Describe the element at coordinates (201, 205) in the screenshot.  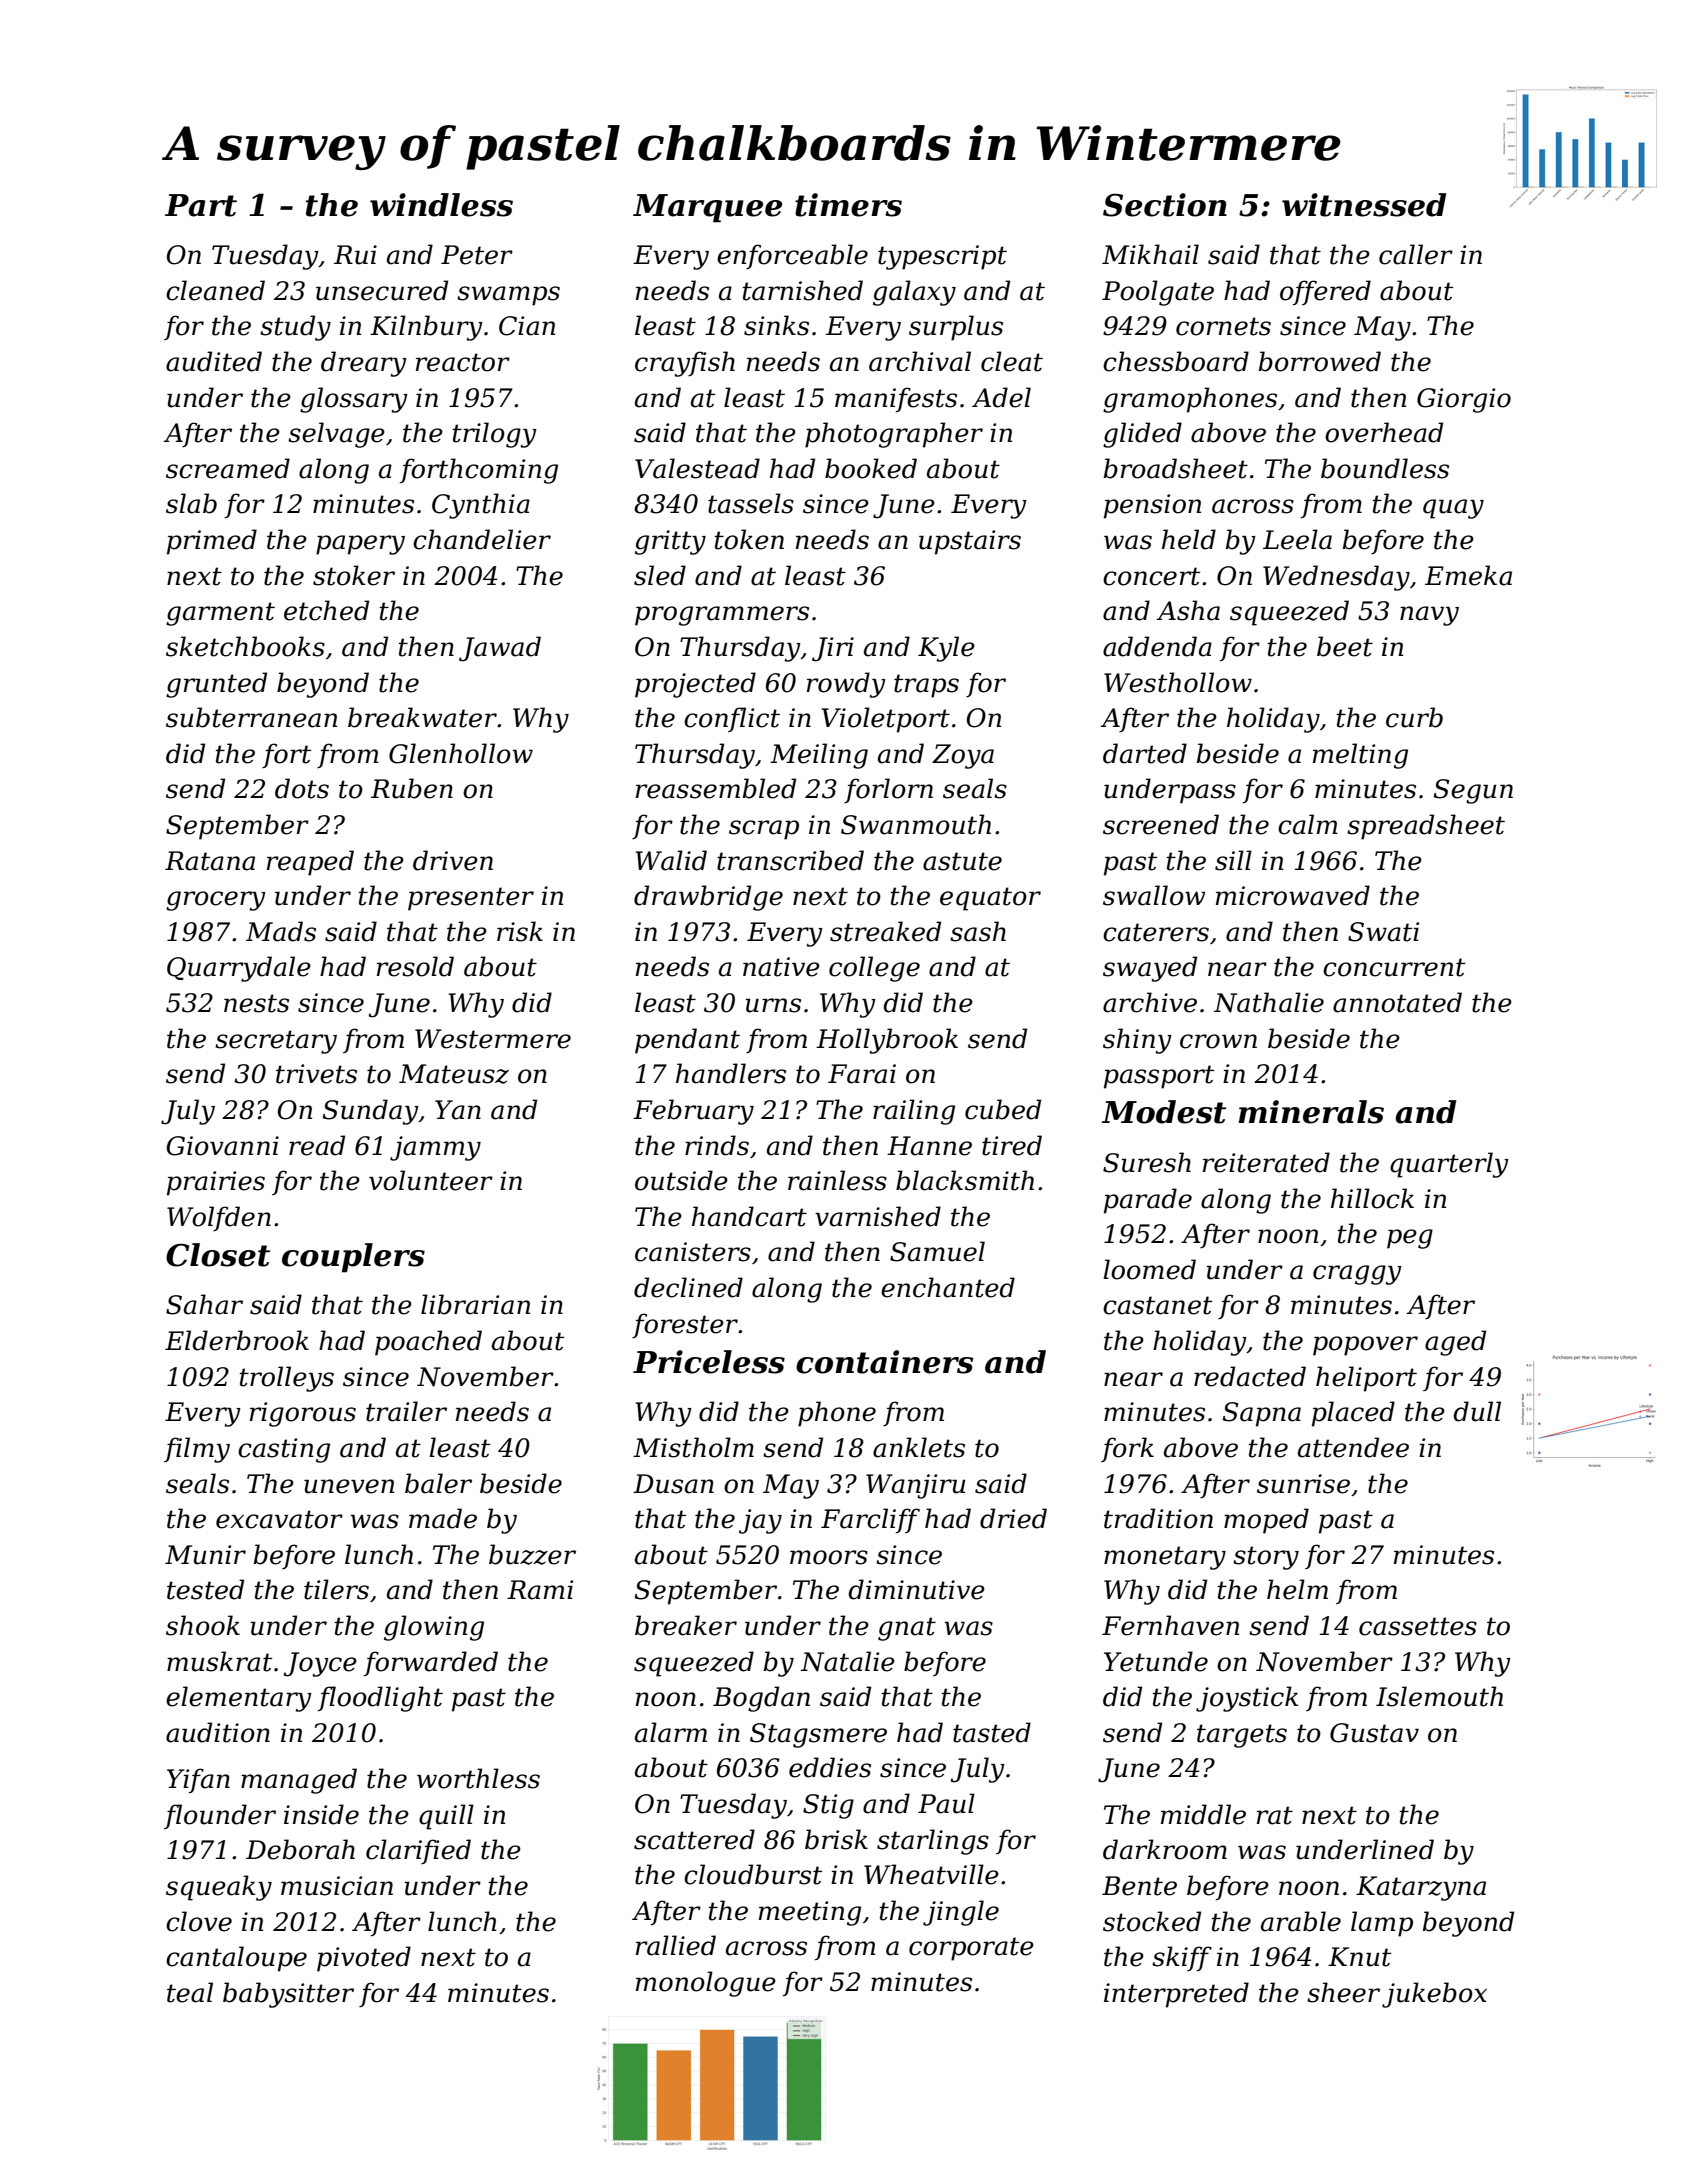
I see `Part` at that location.
